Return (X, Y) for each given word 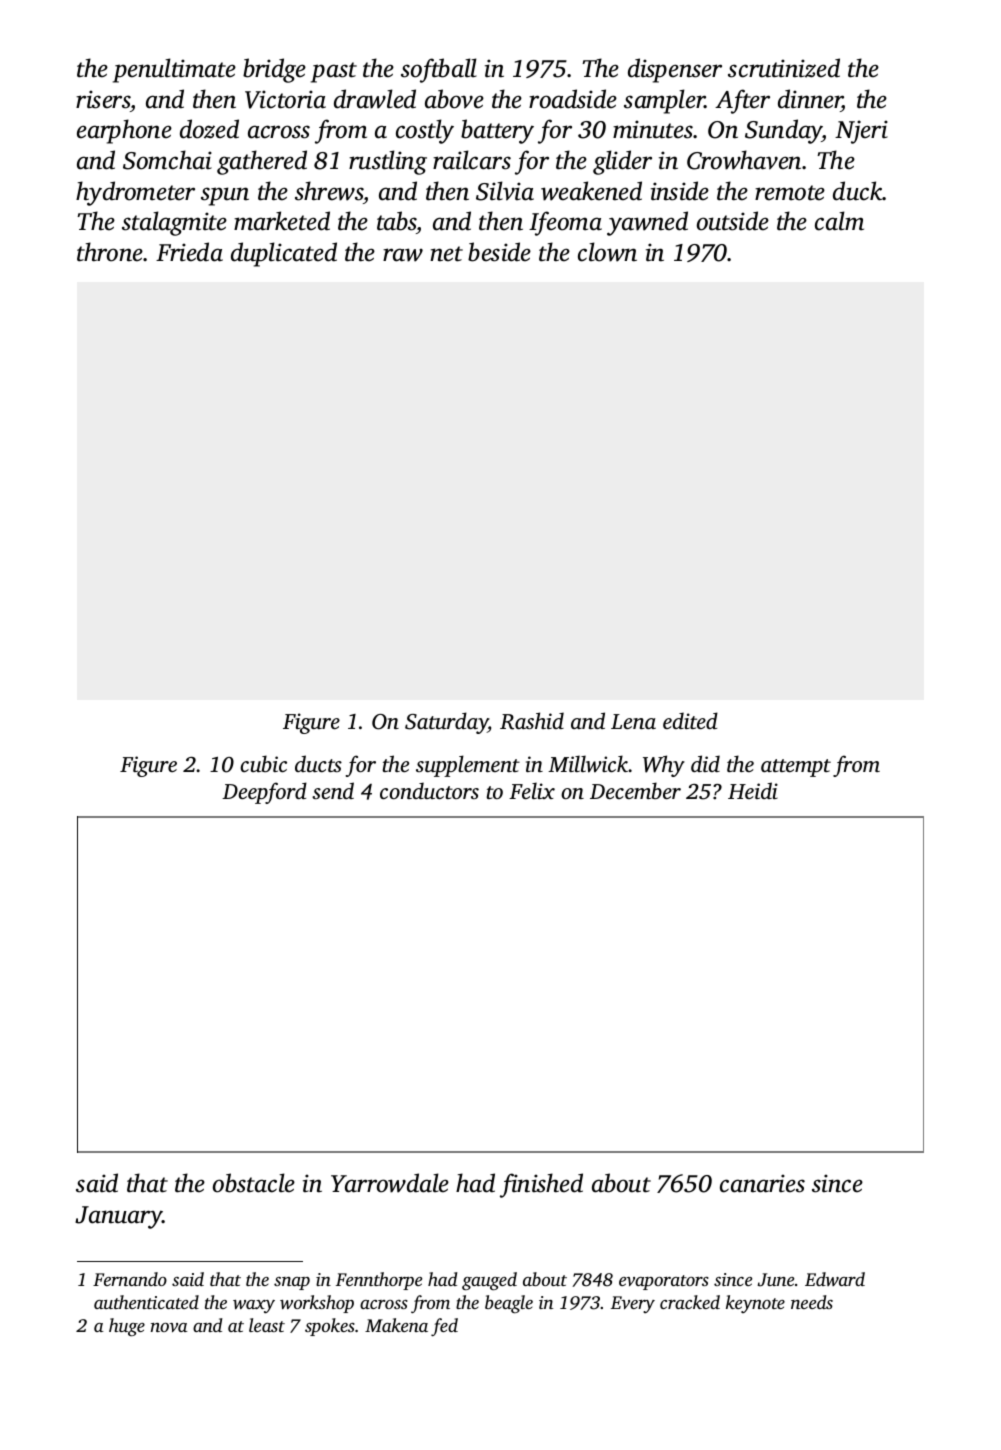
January (118, 1217)
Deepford (264, 793)
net (446, 254)
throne (110, 252)
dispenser (675, 70)
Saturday (446, 723)
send (333, 790)
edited (690, 720)
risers (103, 99)
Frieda (189, 252)
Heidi (753, 790)
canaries (762, 1183)
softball (439, 70)
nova (169, 1327)
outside (733, 221)
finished (541, 1185)
